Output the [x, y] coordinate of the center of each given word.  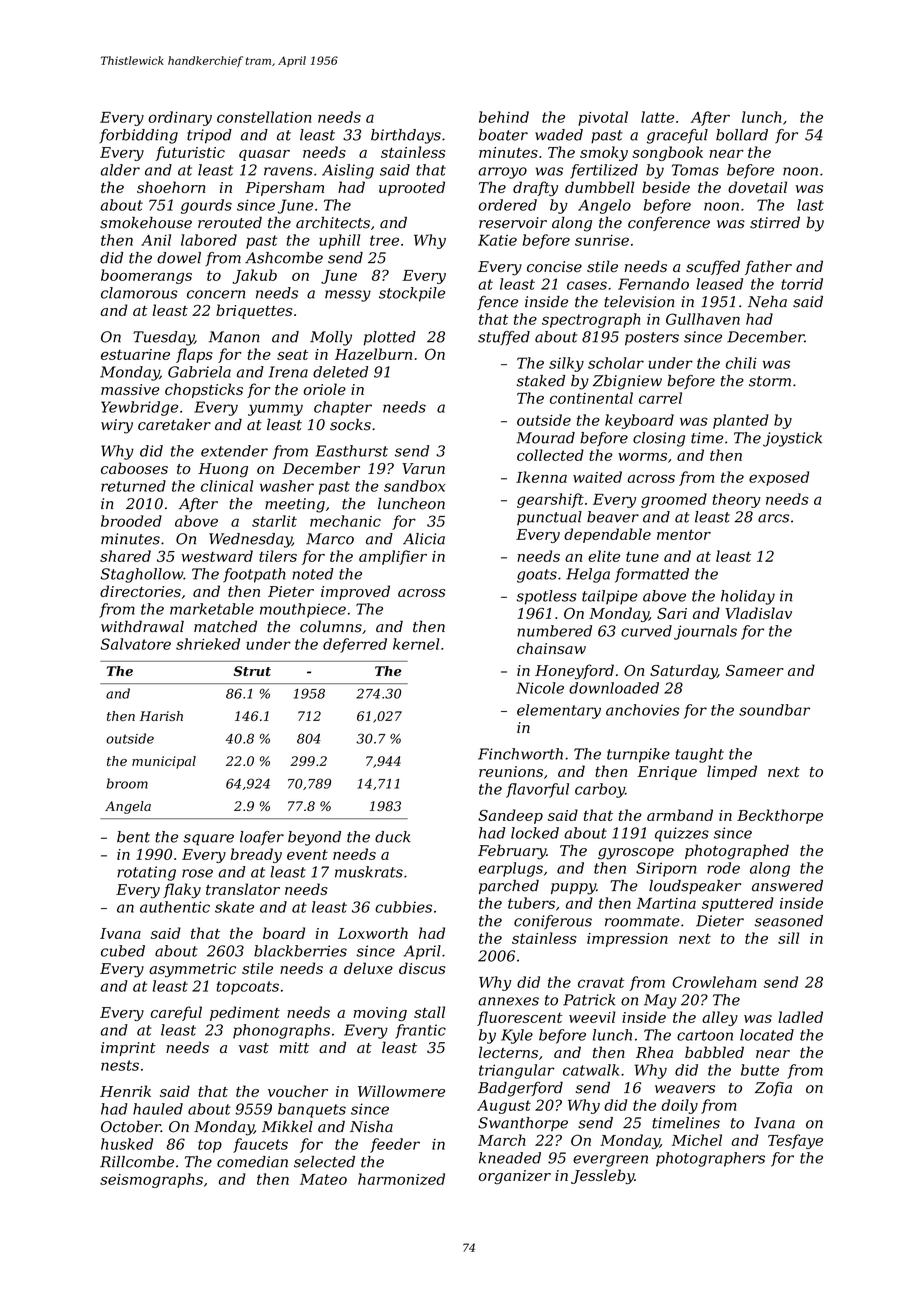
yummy [275, 410]
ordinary [180, 118]
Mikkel [287, 1126]
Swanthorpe [523, 1124]
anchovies [642, 710]
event [307, 855]
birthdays [406, 136]
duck [393, 837]
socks [350, 424]
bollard [742, 135]
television [639, 302]
